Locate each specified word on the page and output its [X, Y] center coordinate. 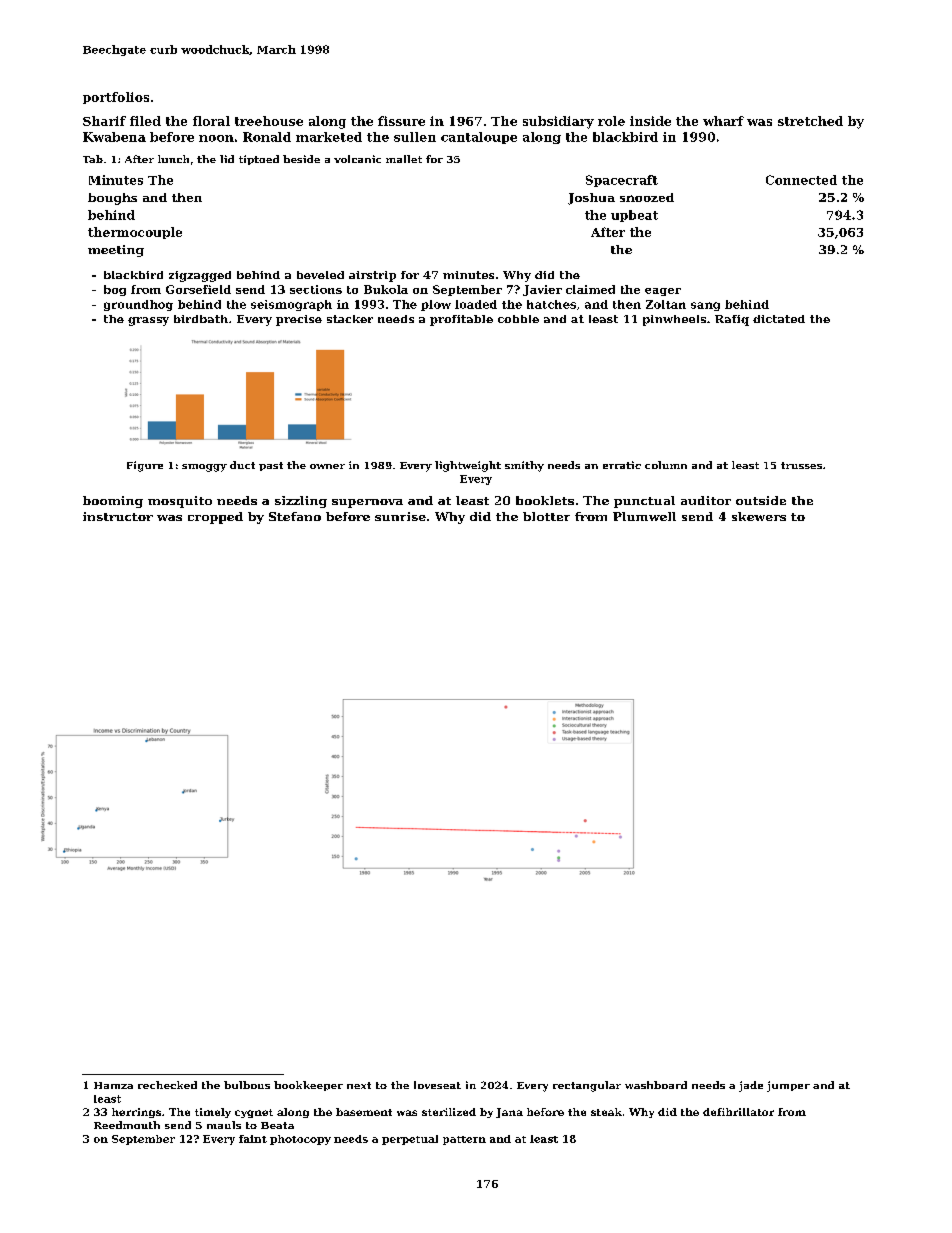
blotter [546, 516]
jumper [788, 1086]
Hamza [113, 1085]
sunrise [400, 516]
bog [115, 290]
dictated [779, 319]
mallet [404, 159]
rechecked [167, 1085]
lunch [173, 159]
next [359, 1085]
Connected [801, 180]
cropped [215, 518]
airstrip [372, 276]
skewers [759, 516]
